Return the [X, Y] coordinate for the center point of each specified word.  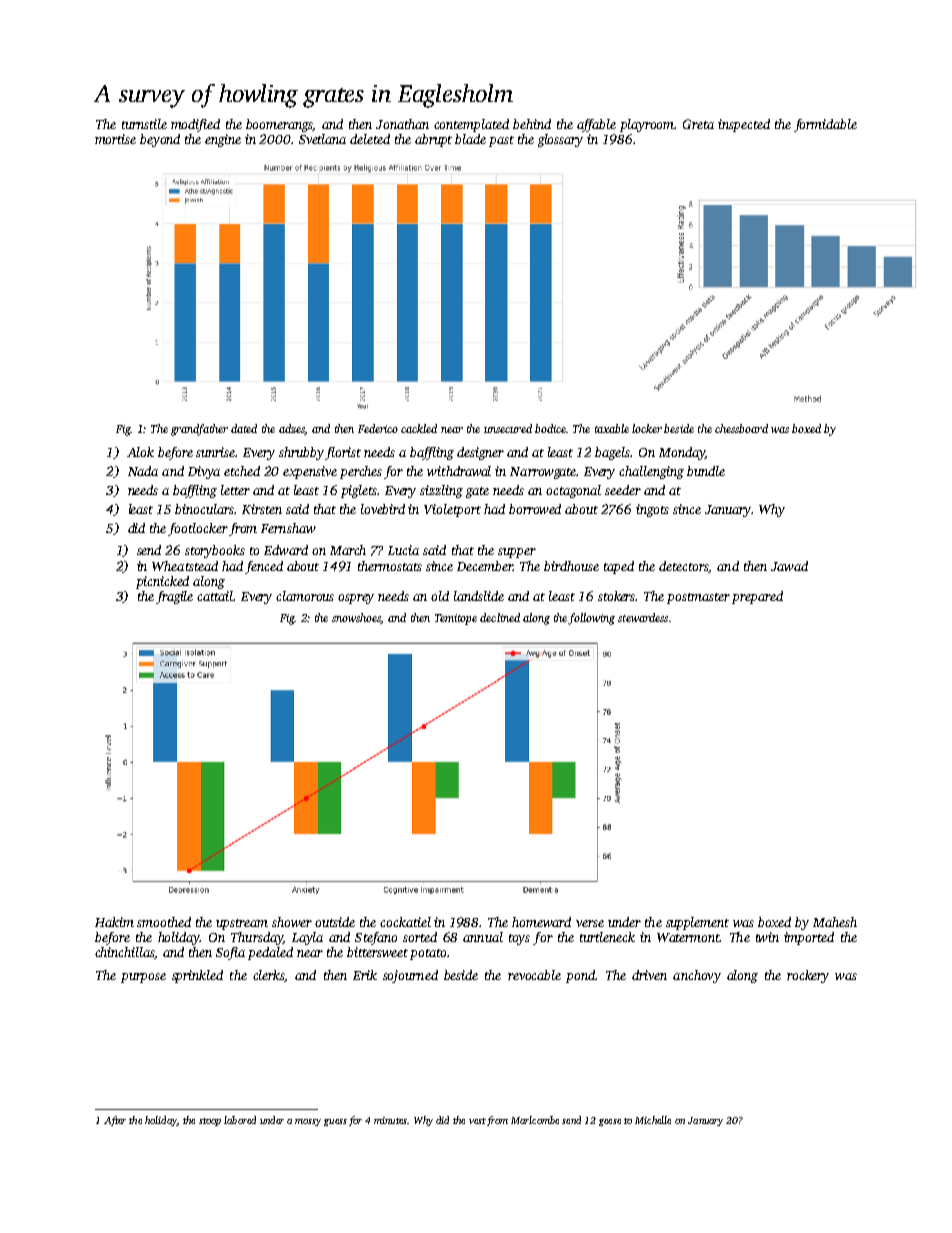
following [591, 619]
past [501, 141]
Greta [698, 124]
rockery [808, 976]
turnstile [144, 124]
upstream [242, 924]
